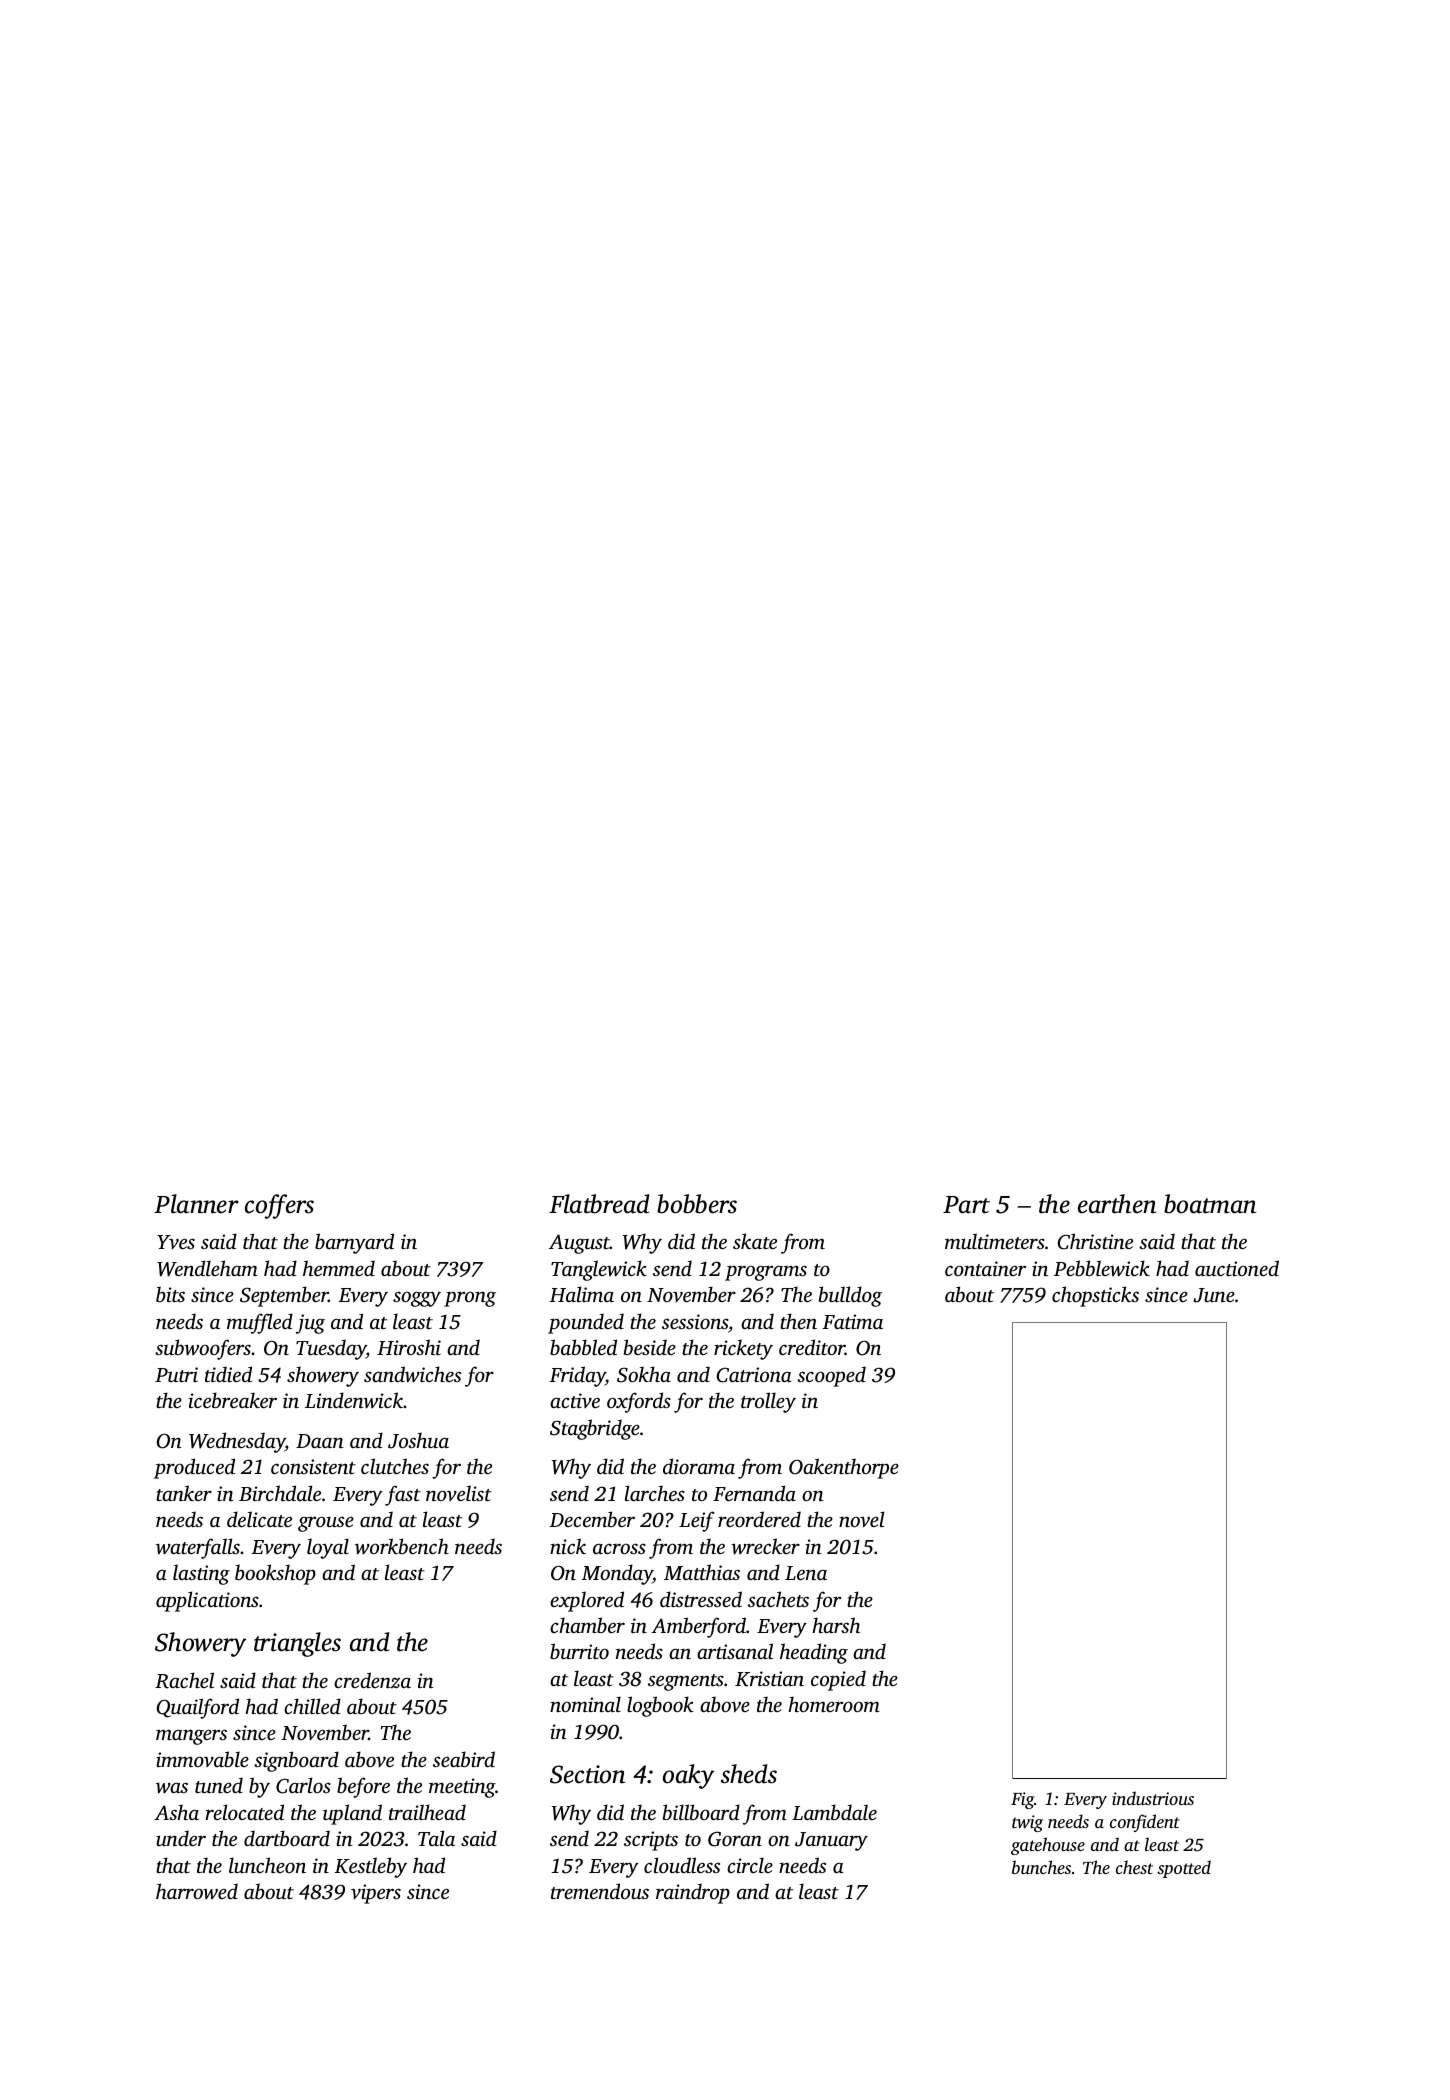  What do you see at coordinates (579, 1651) in the screenshot?
I see `burrito` at bounding box center [579, 1651].
